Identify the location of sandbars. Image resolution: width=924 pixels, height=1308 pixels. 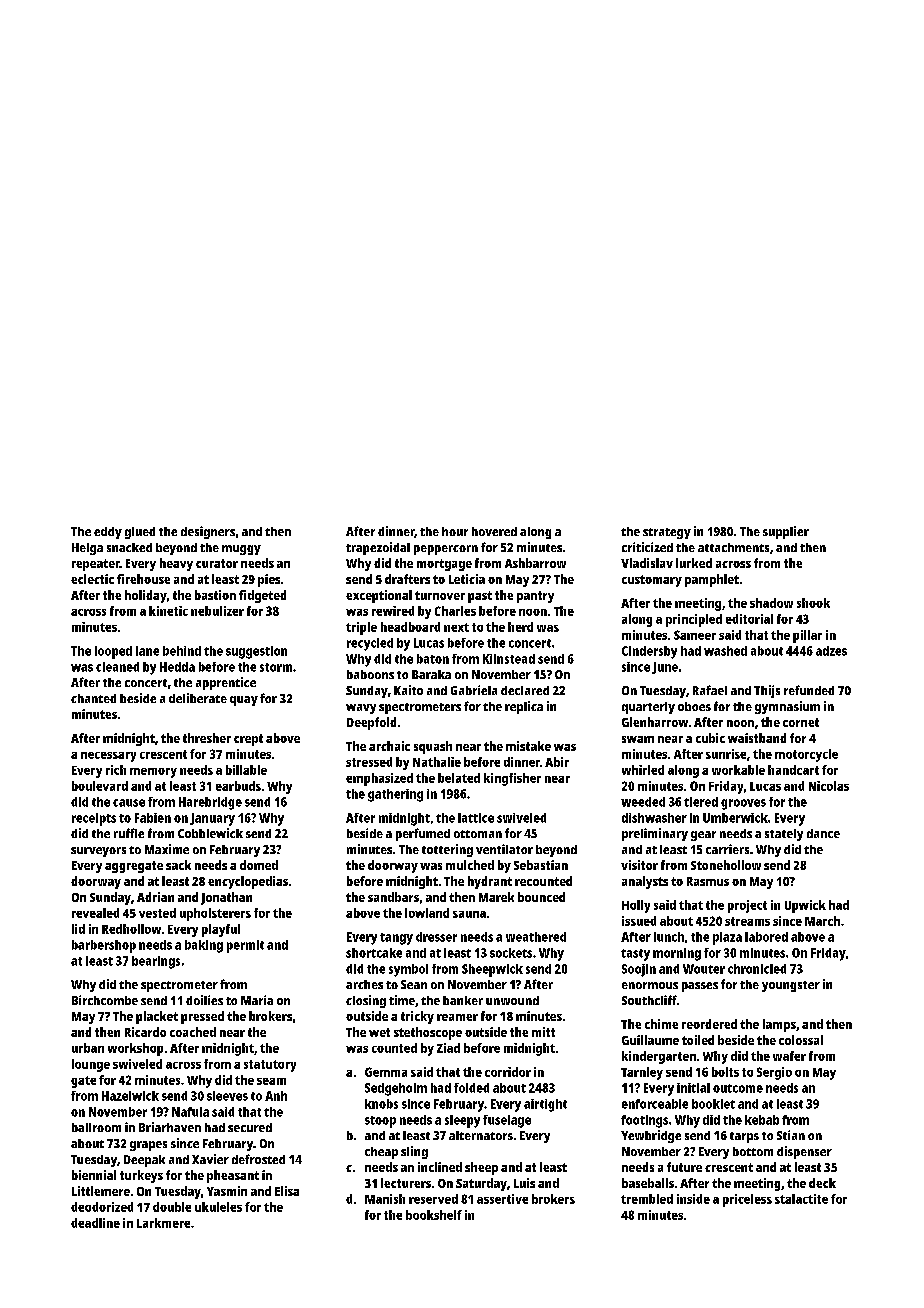
(393, 897).
